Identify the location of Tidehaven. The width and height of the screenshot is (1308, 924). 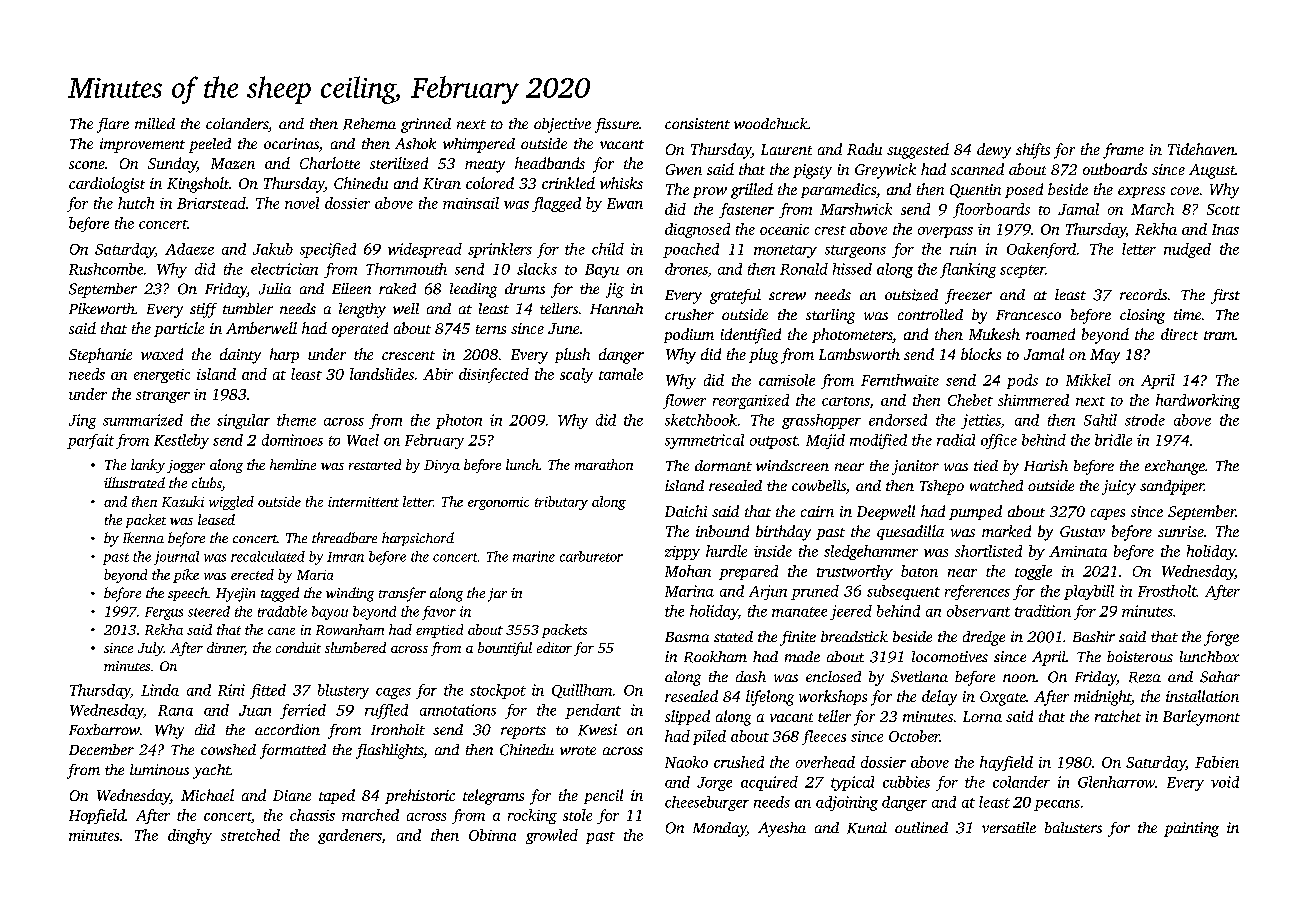
(1201, 149).
